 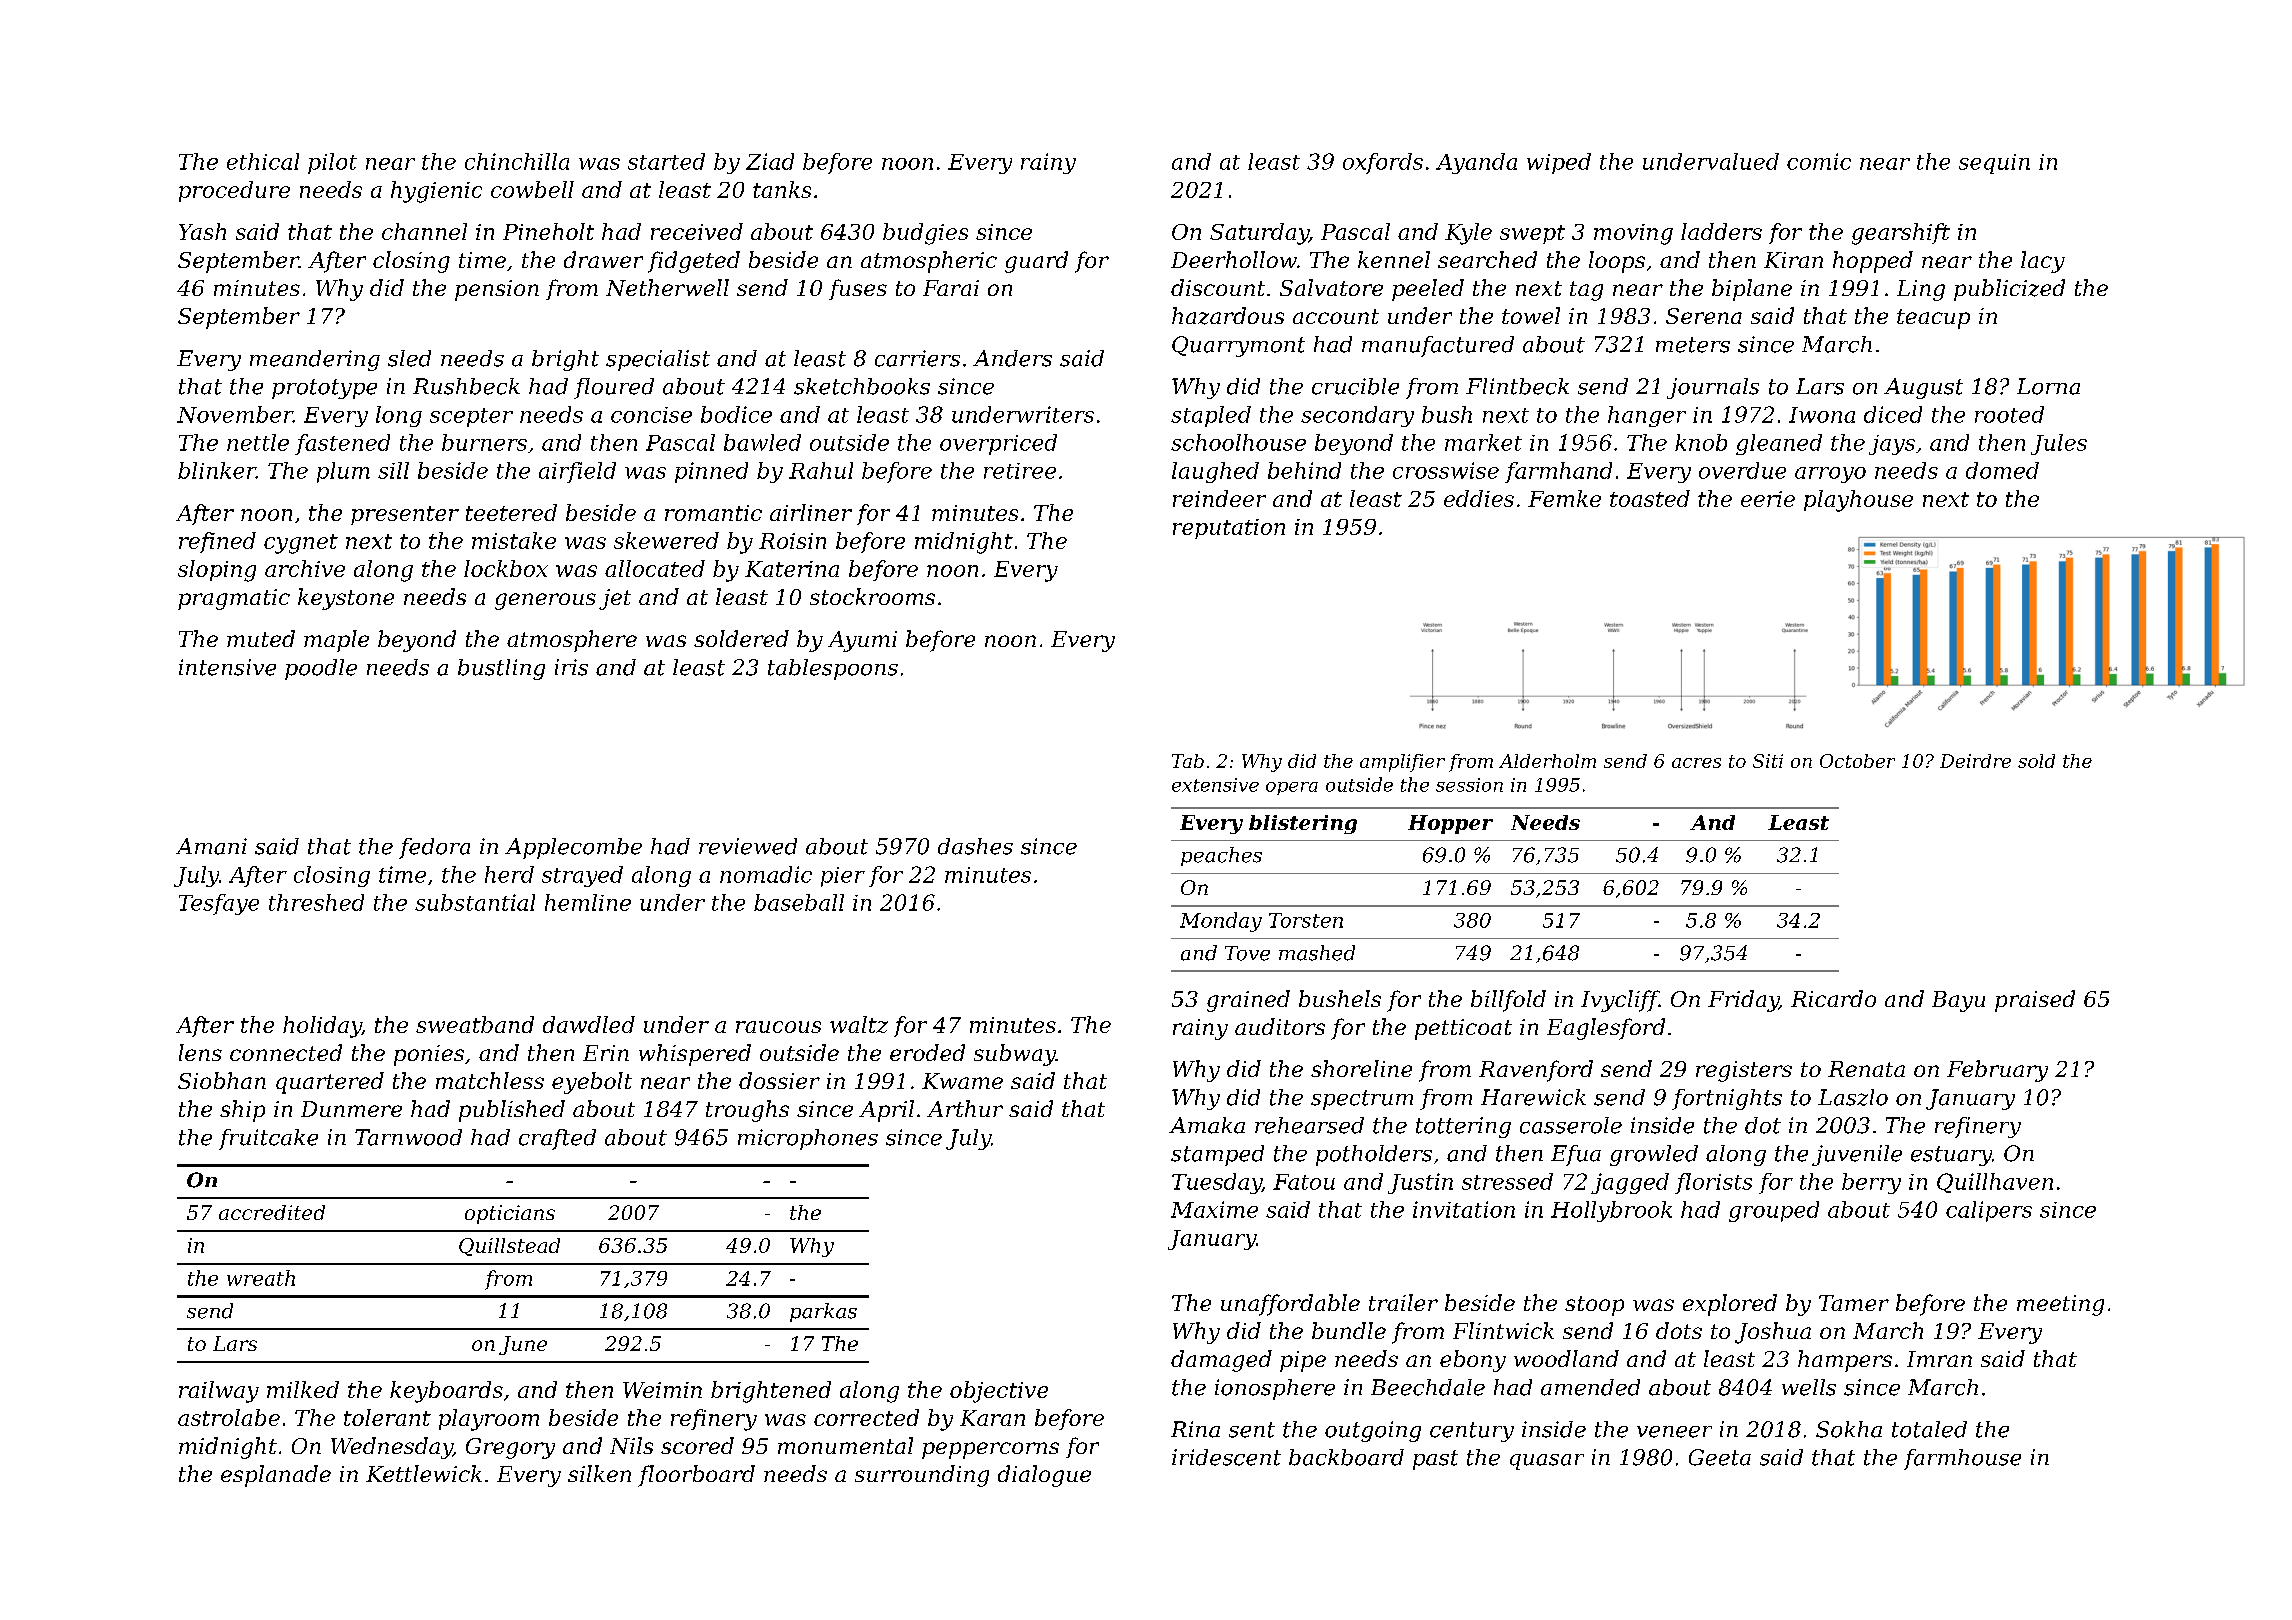 I want to click on journals, so click(x=1713, y=388).
